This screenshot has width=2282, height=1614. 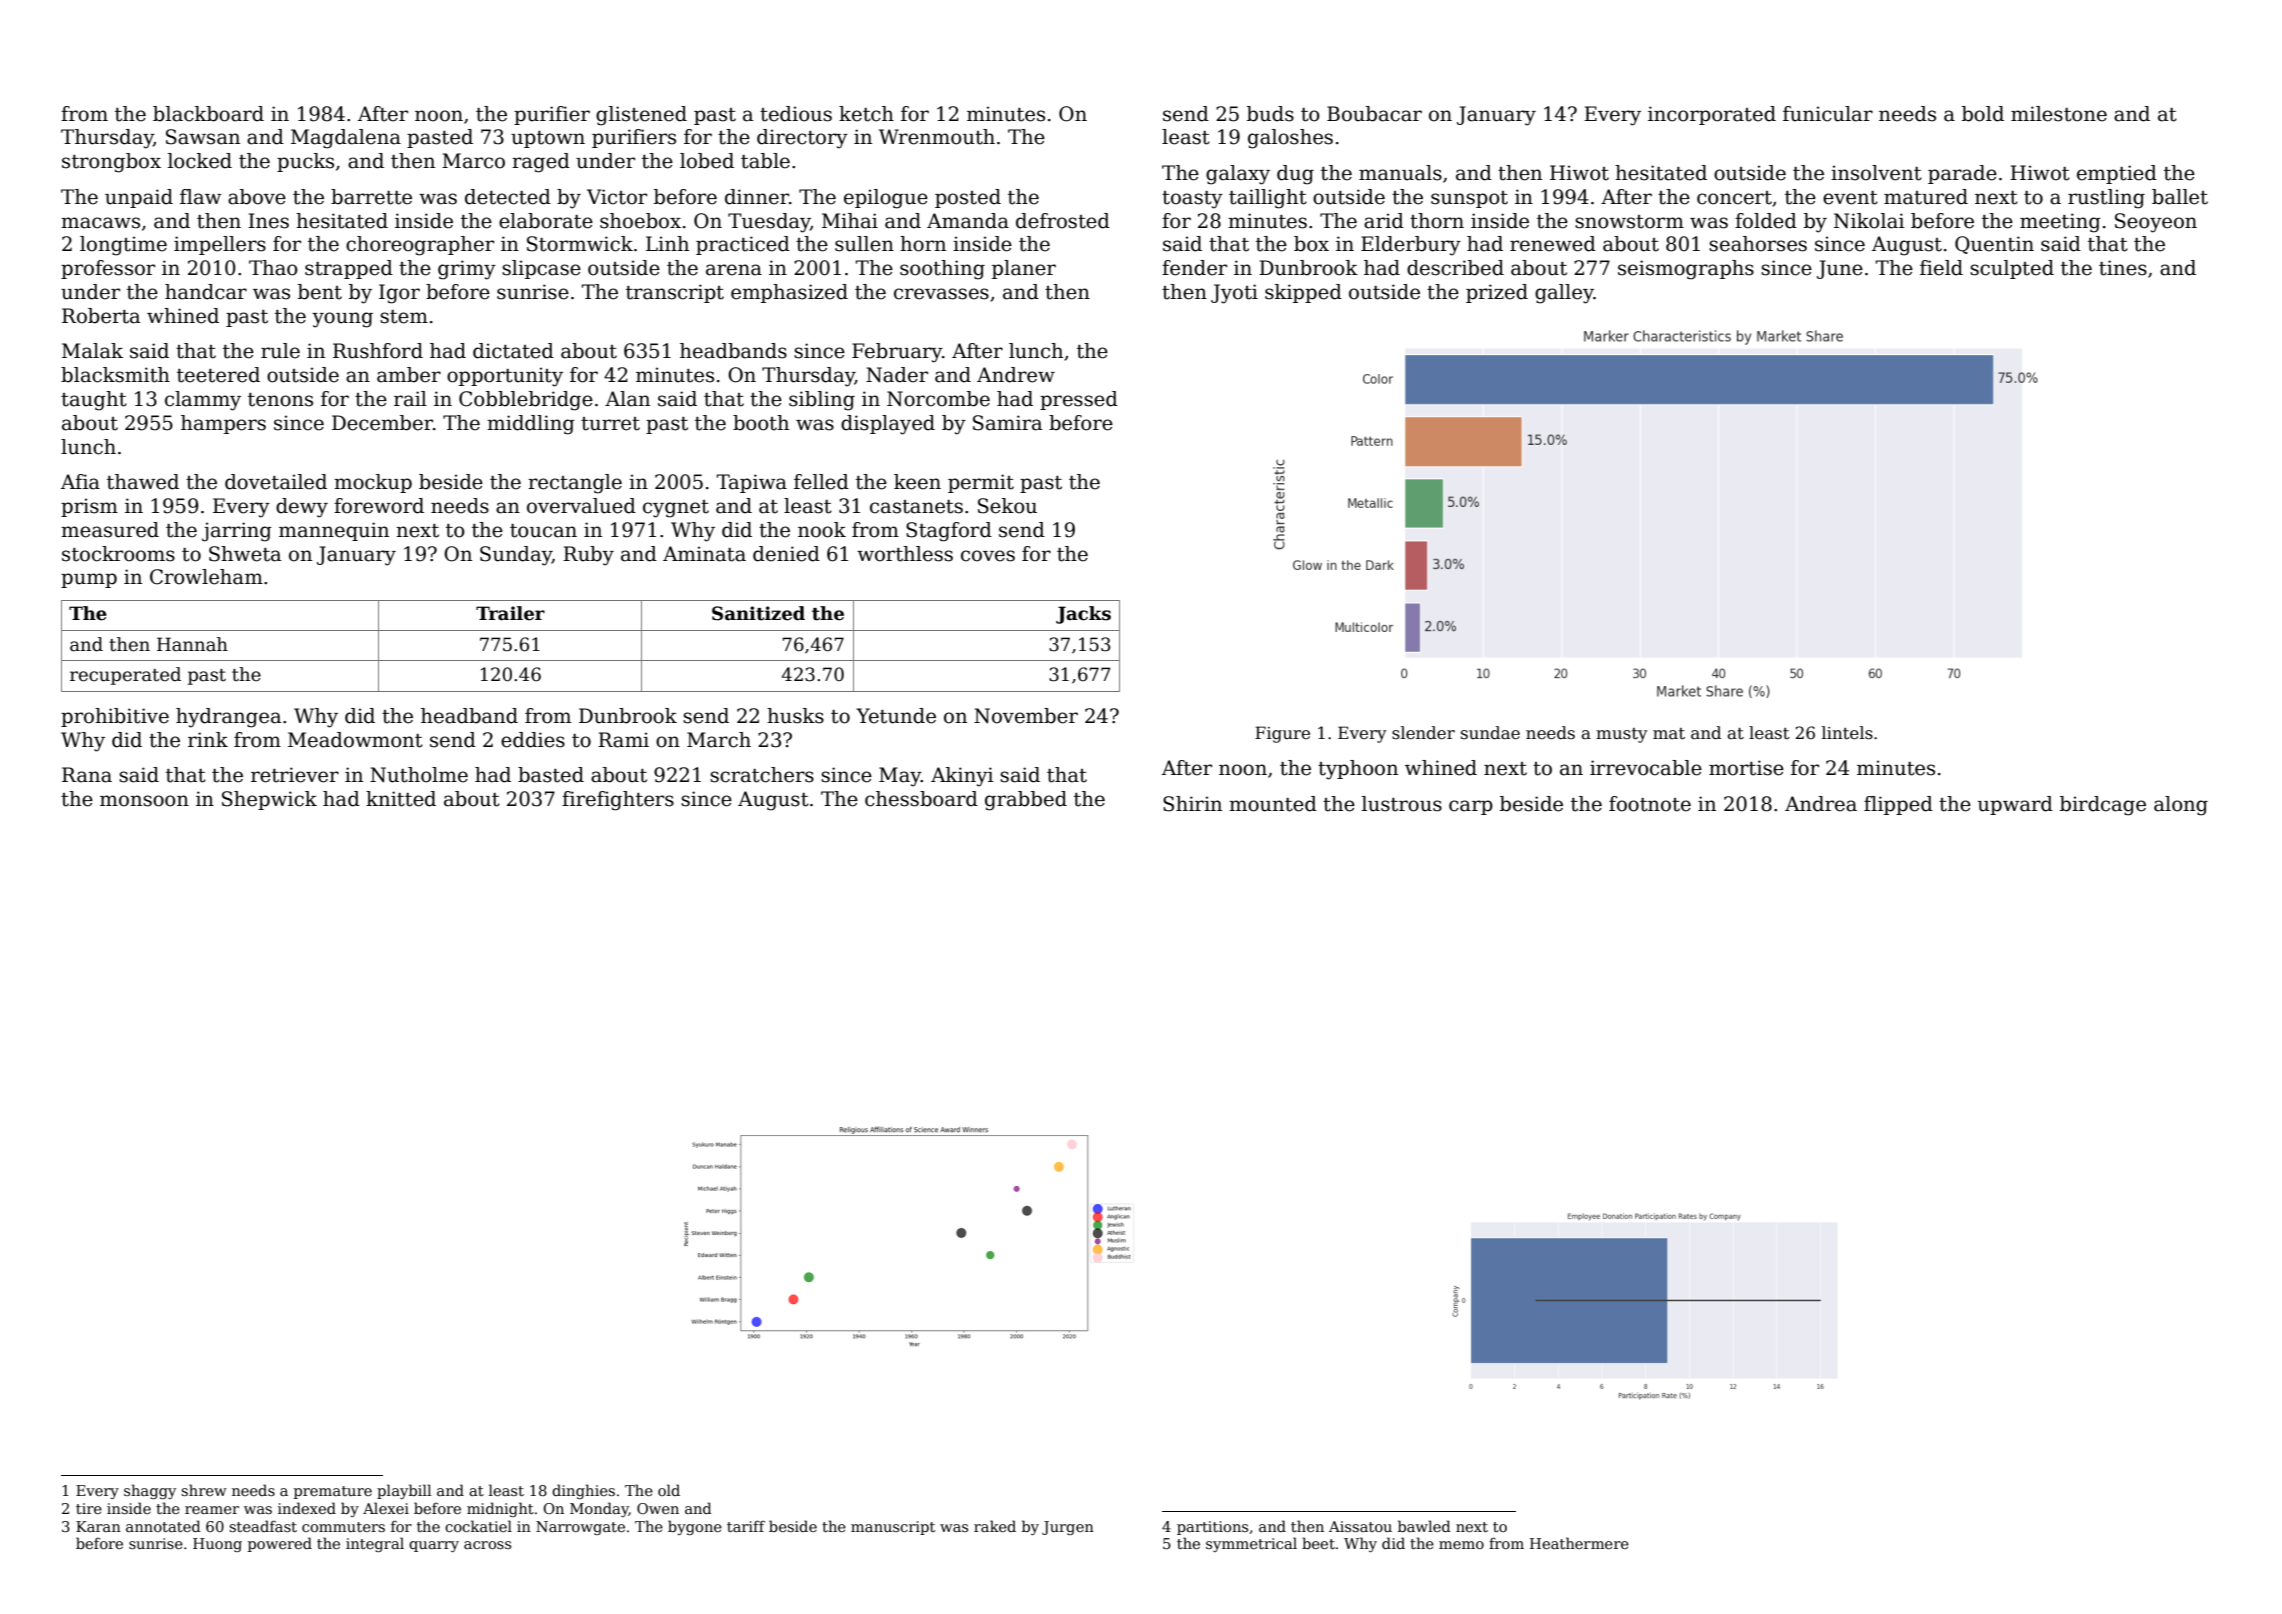 I want to click on bawled, so click(x=1424, y=1526).
